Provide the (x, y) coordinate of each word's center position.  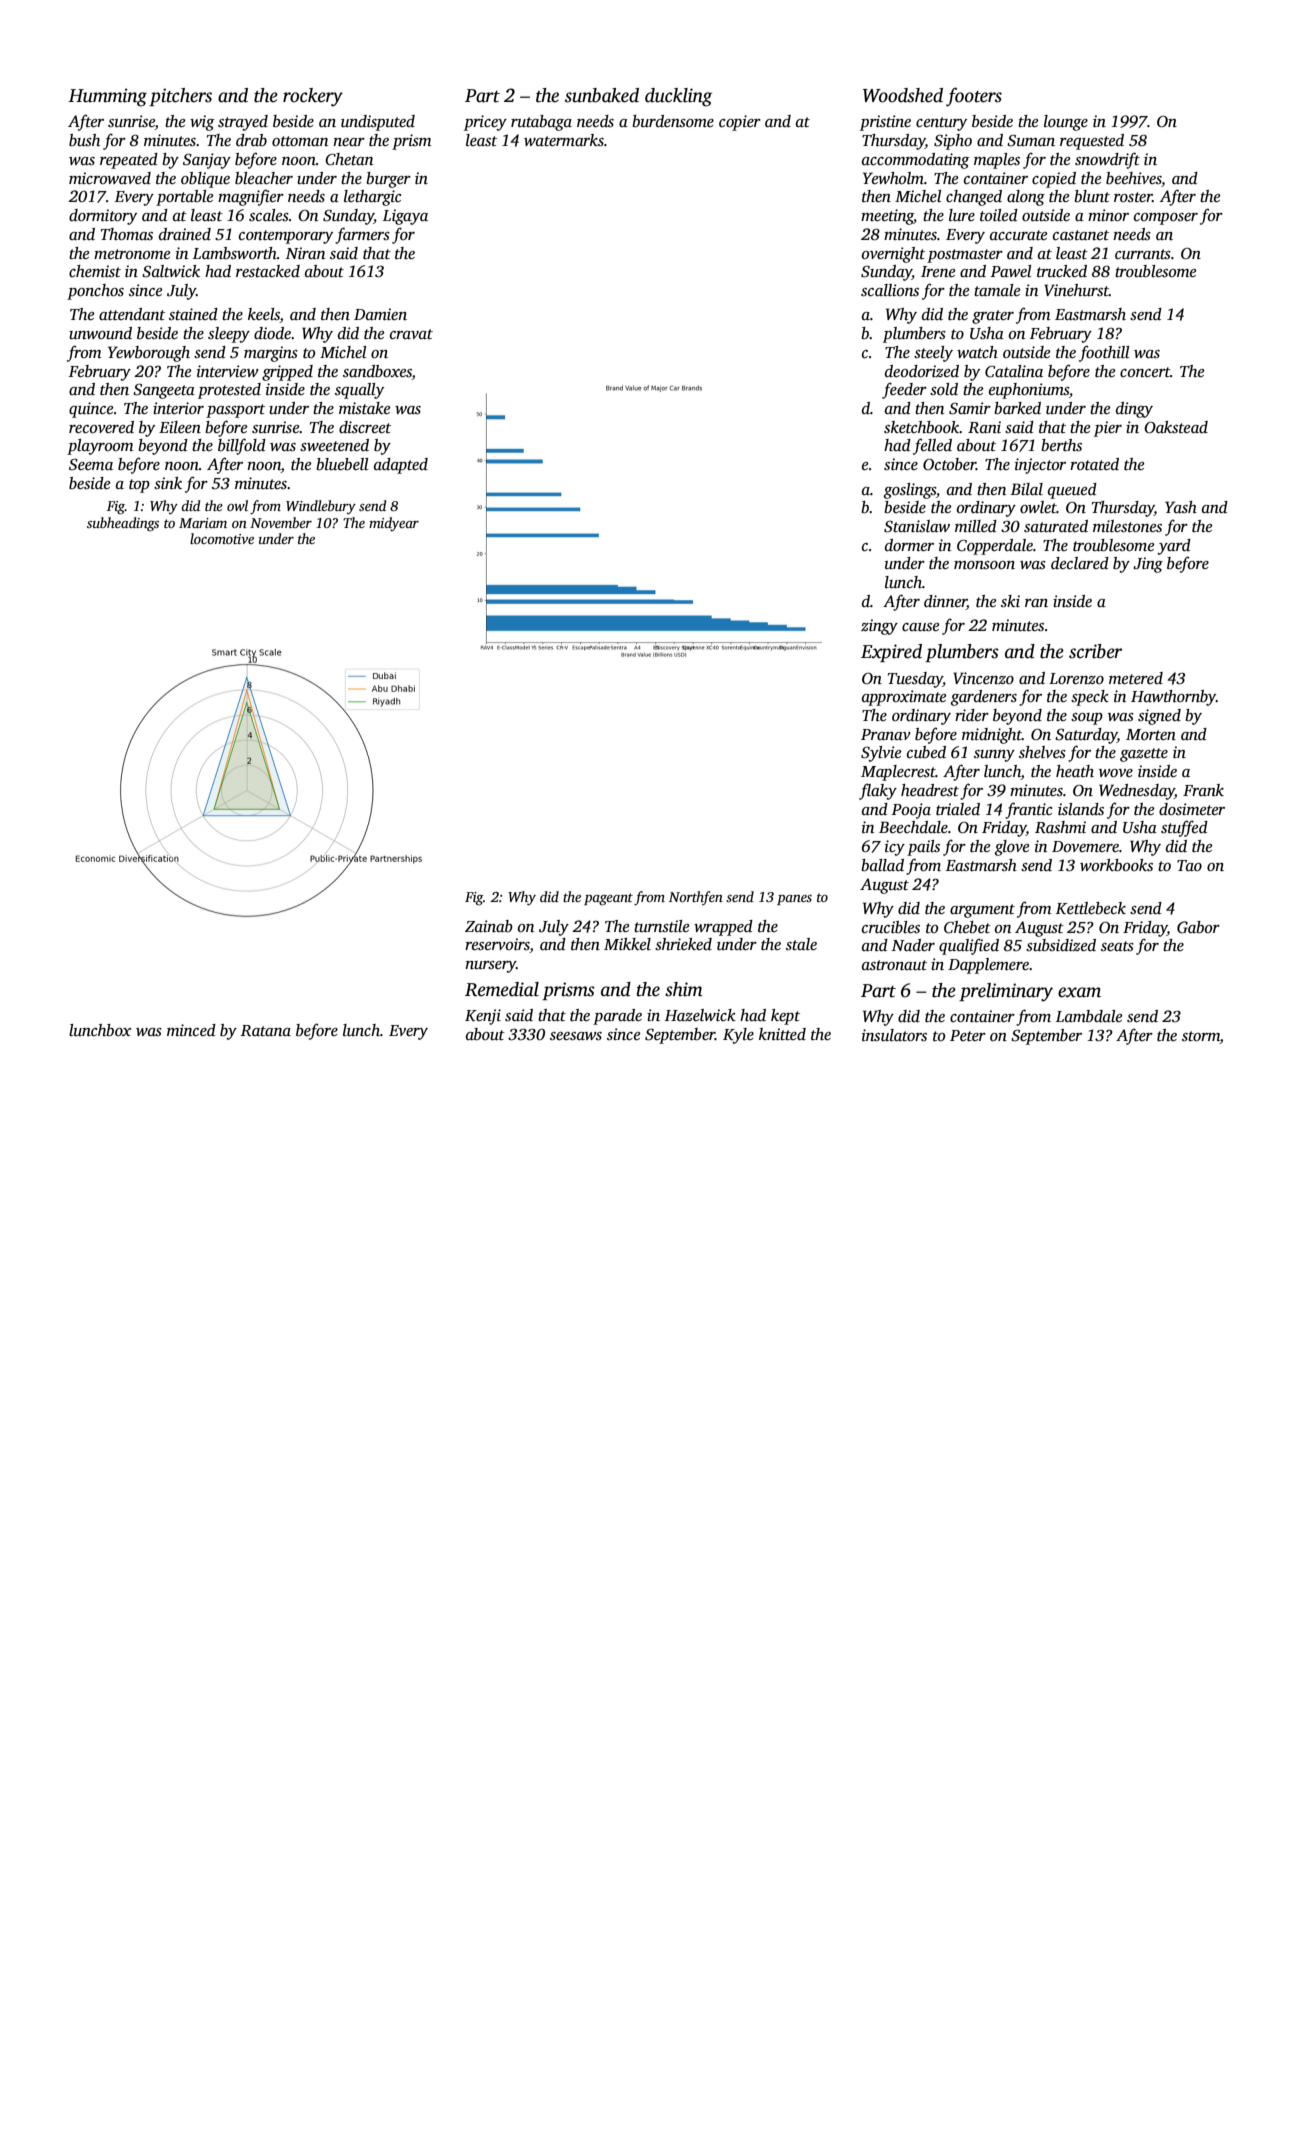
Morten (1151, 734)
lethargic (372, 198)
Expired (891, 653)
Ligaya (405, 217)
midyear (394, 524)
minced (191, 1030)
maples (997, 161)
